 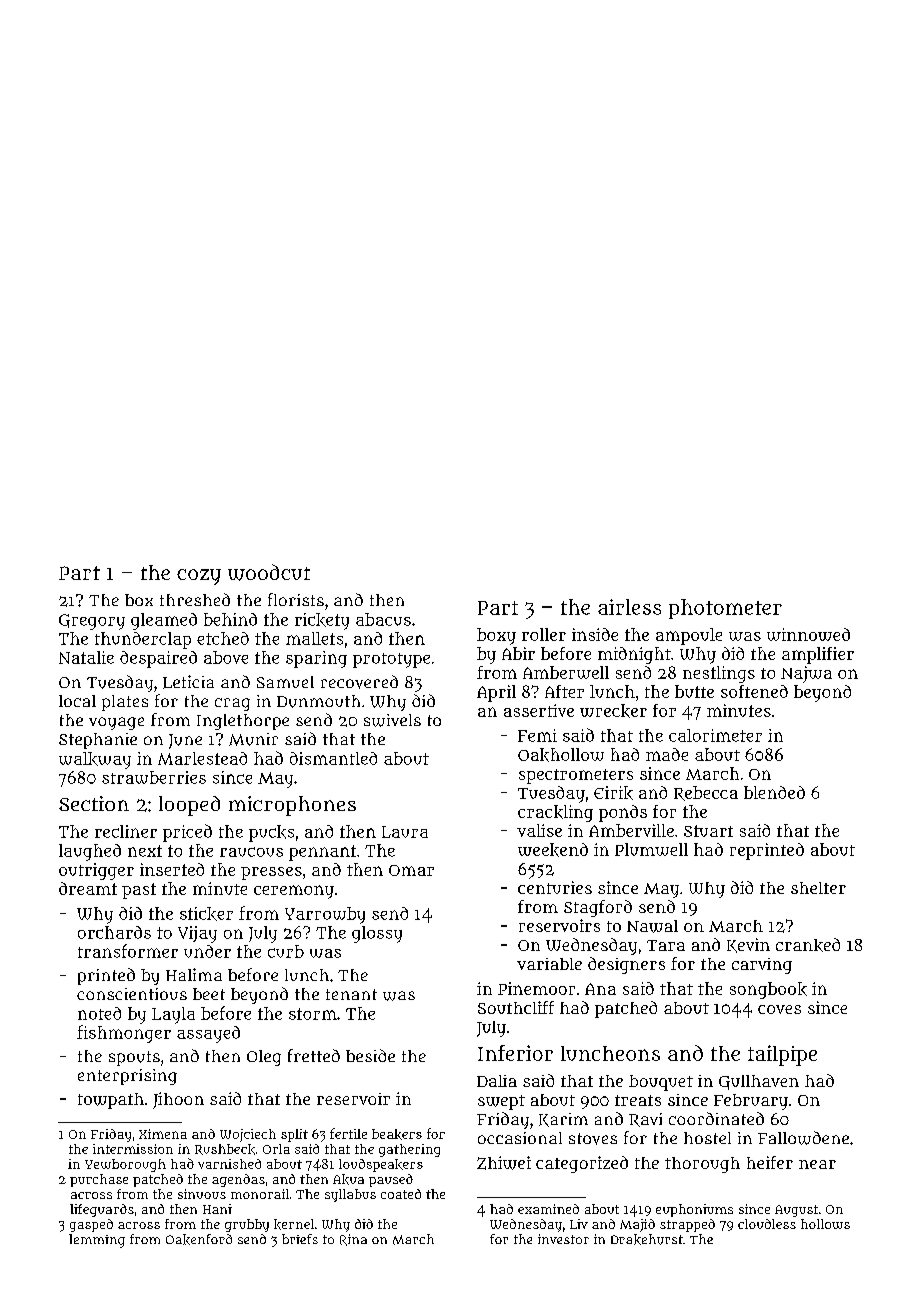 What do you see at coordinates (353, 1240) in the screenshot?
I see `Rina` at bounding box center [353, 1240].
